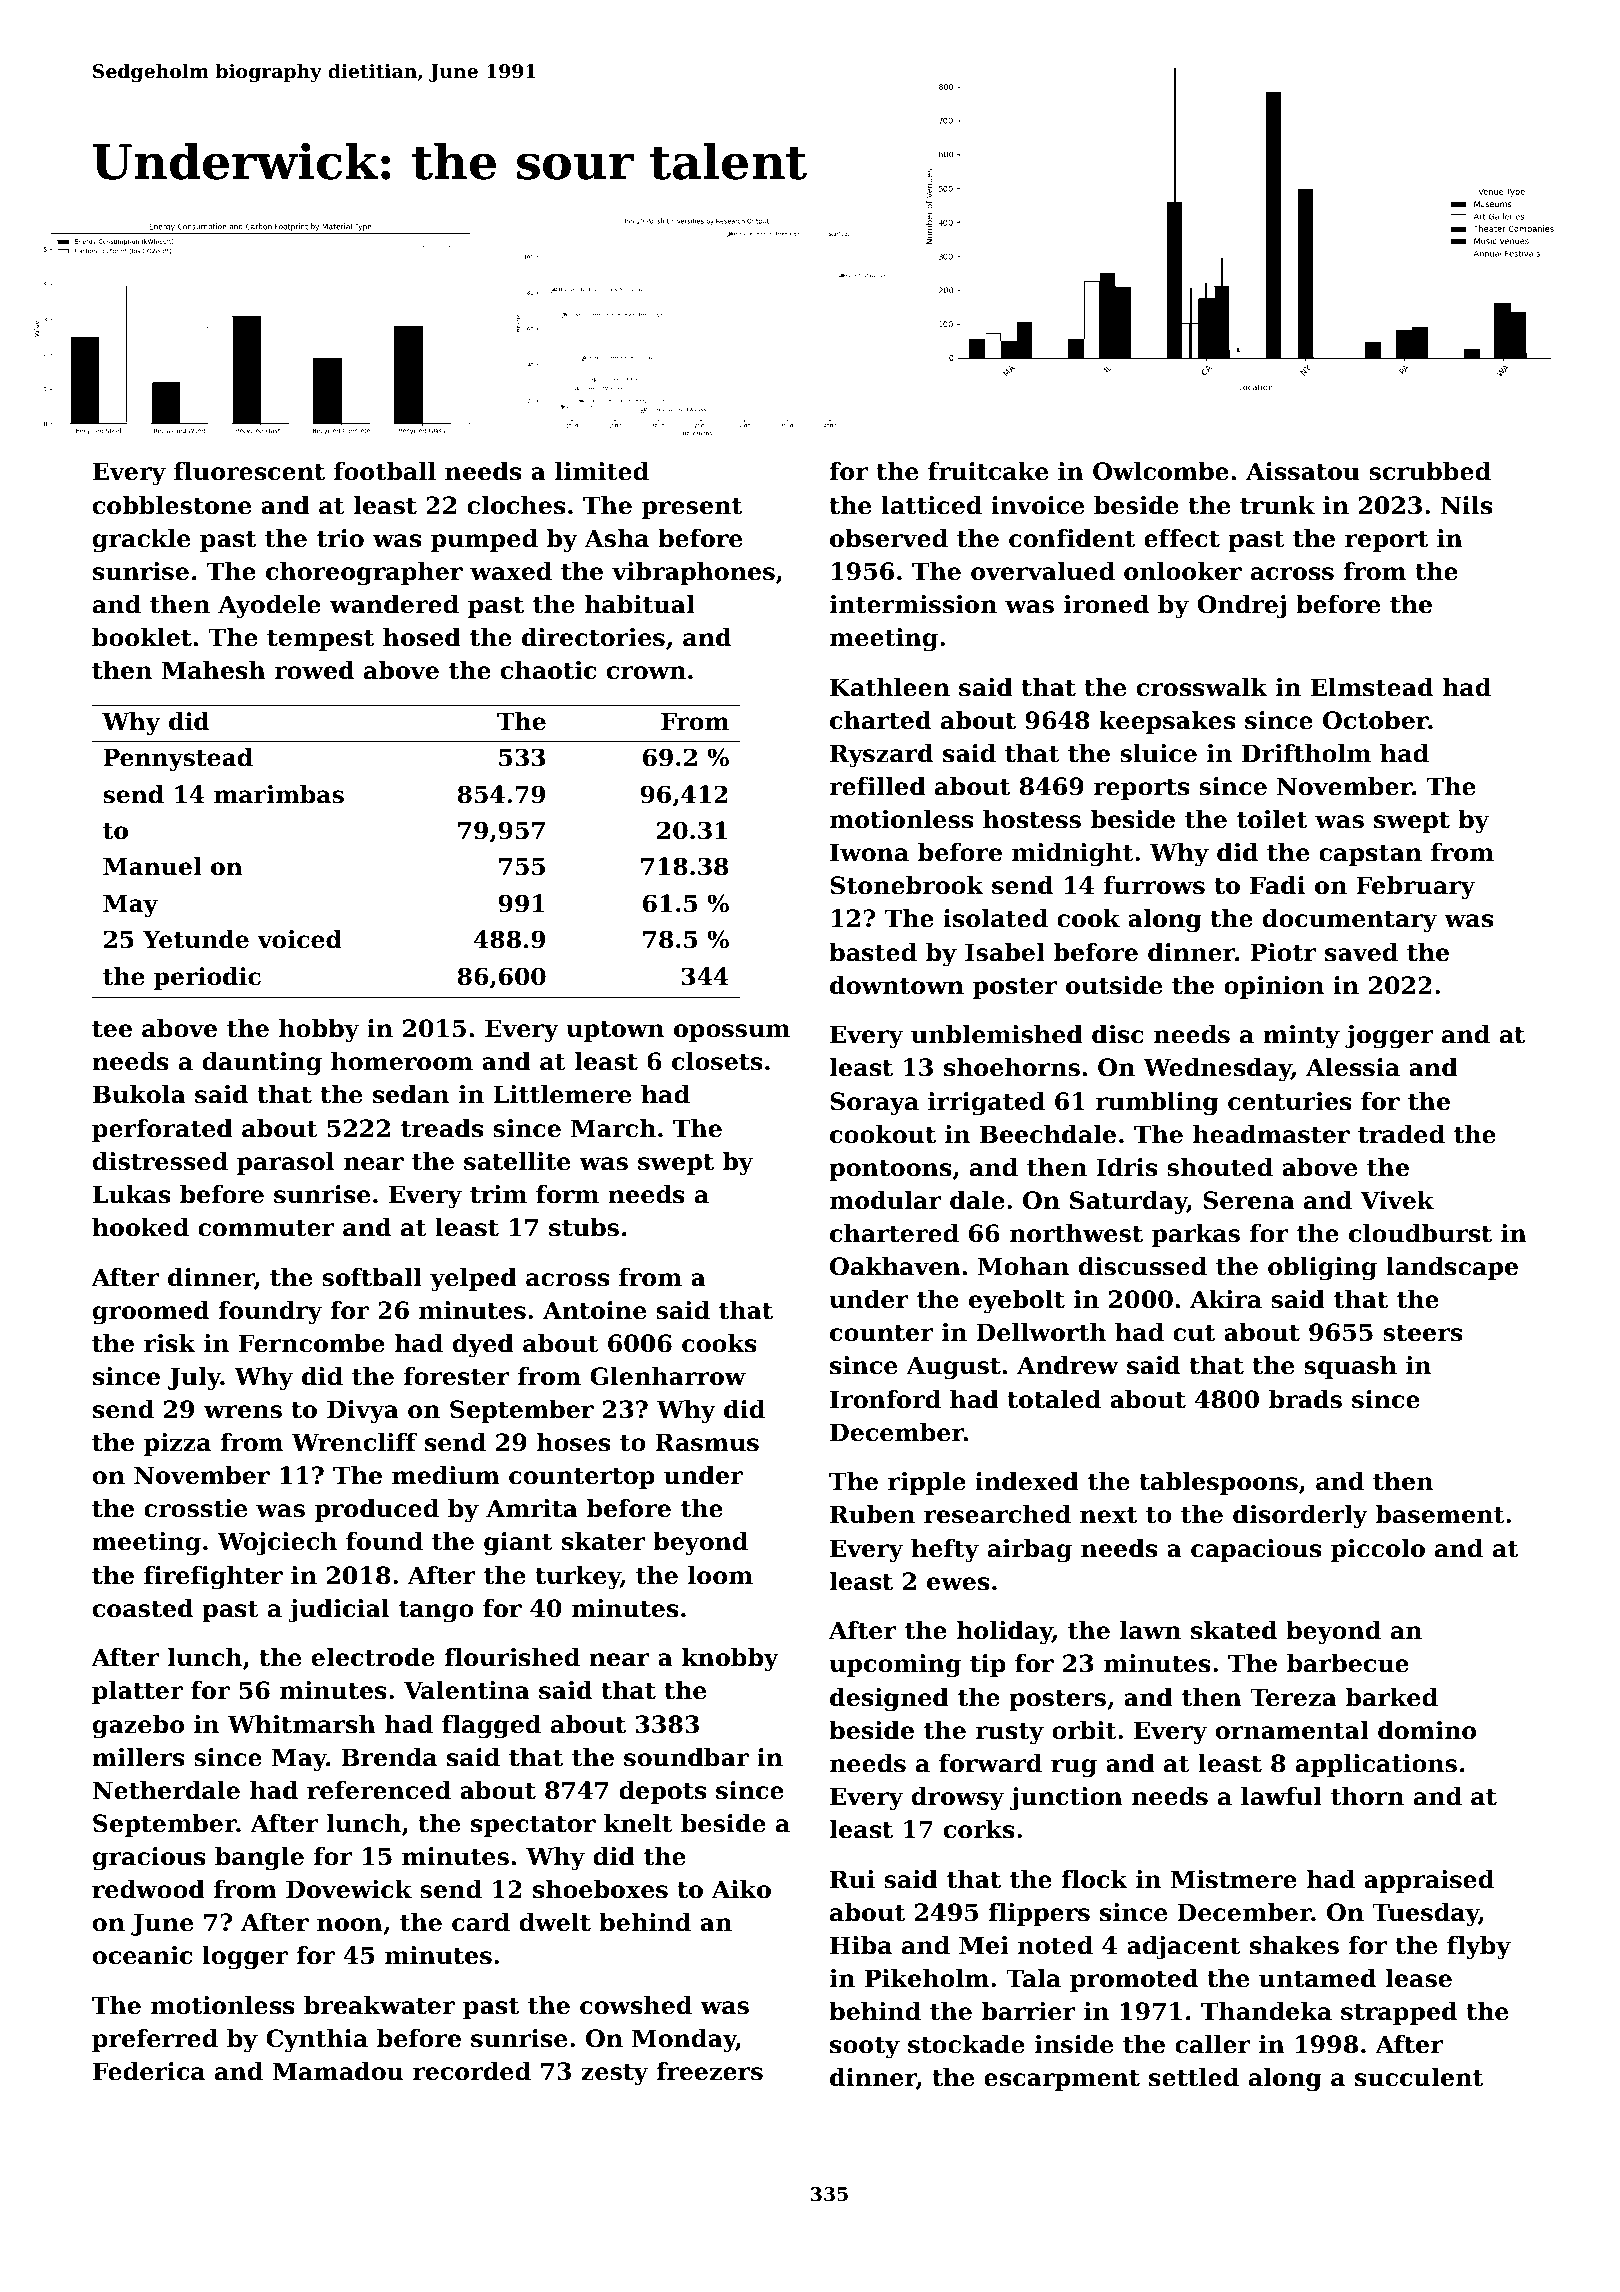 This screenshot has height=2292, width=1620. What do you see at coordinates (245, 1958) in the screenshot?
I see `logger` at bounding box center [245, 1958].
